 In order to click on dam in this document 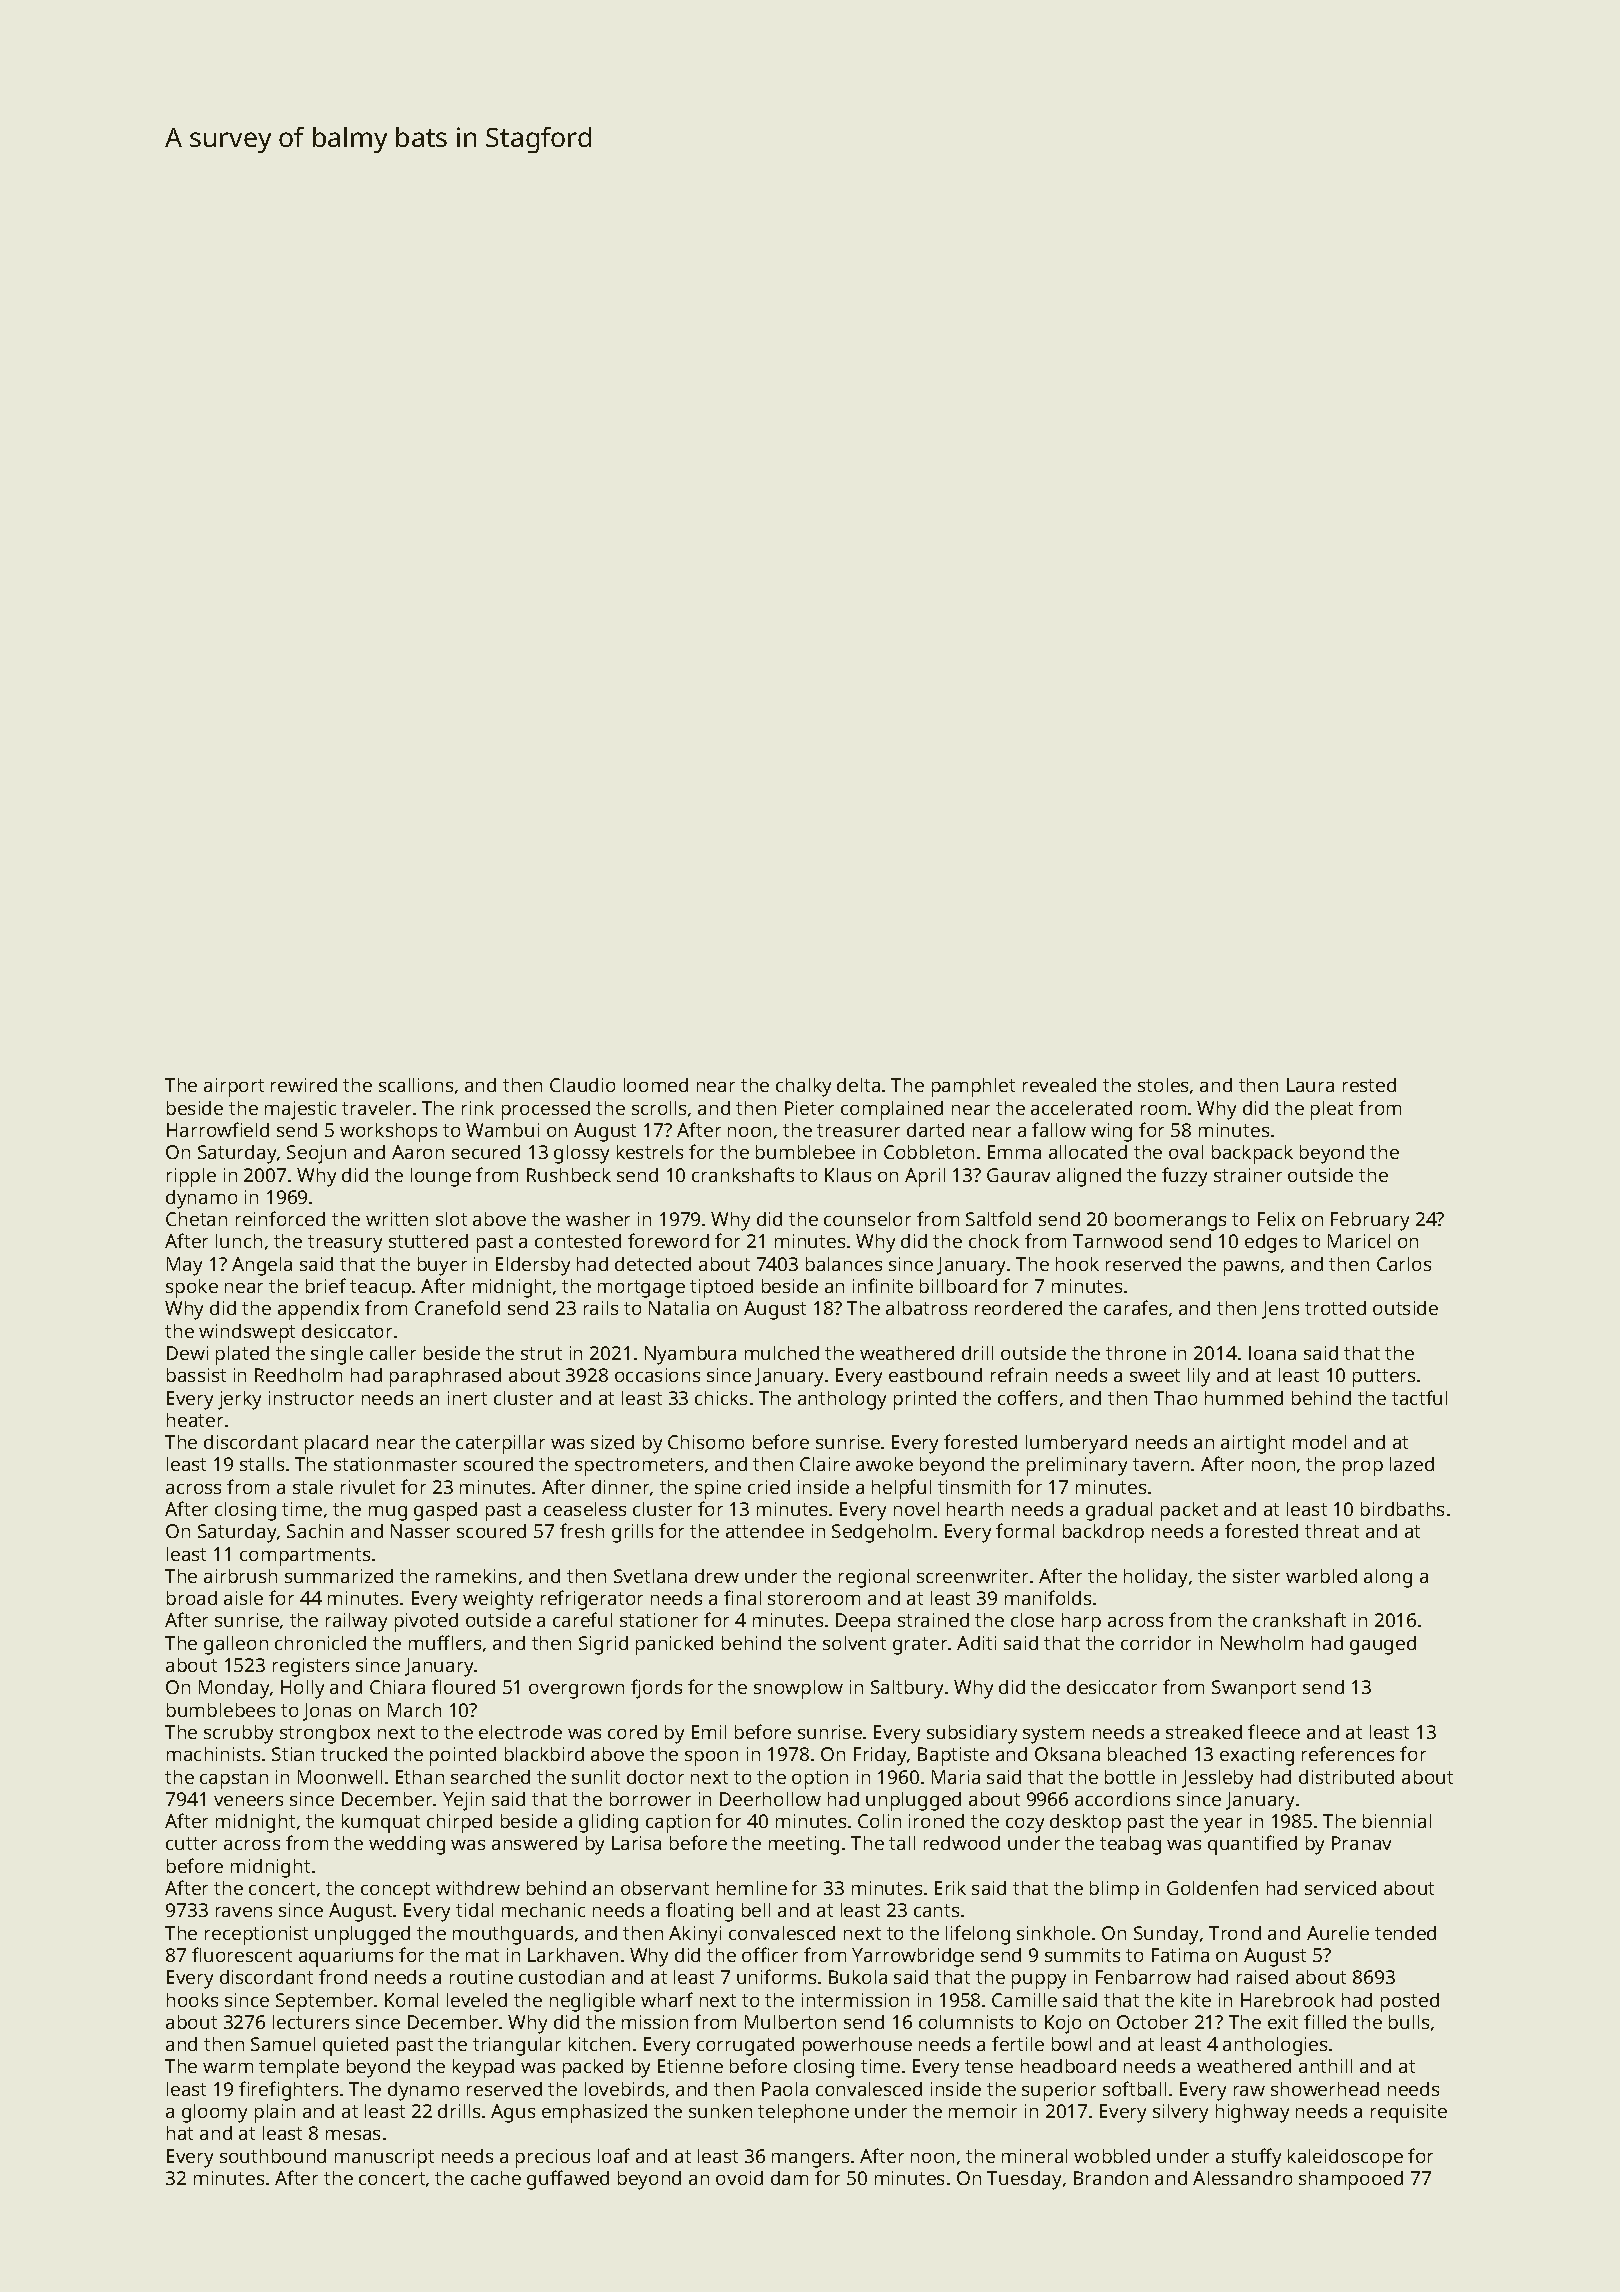, I will do `click(789, 2178)`.
